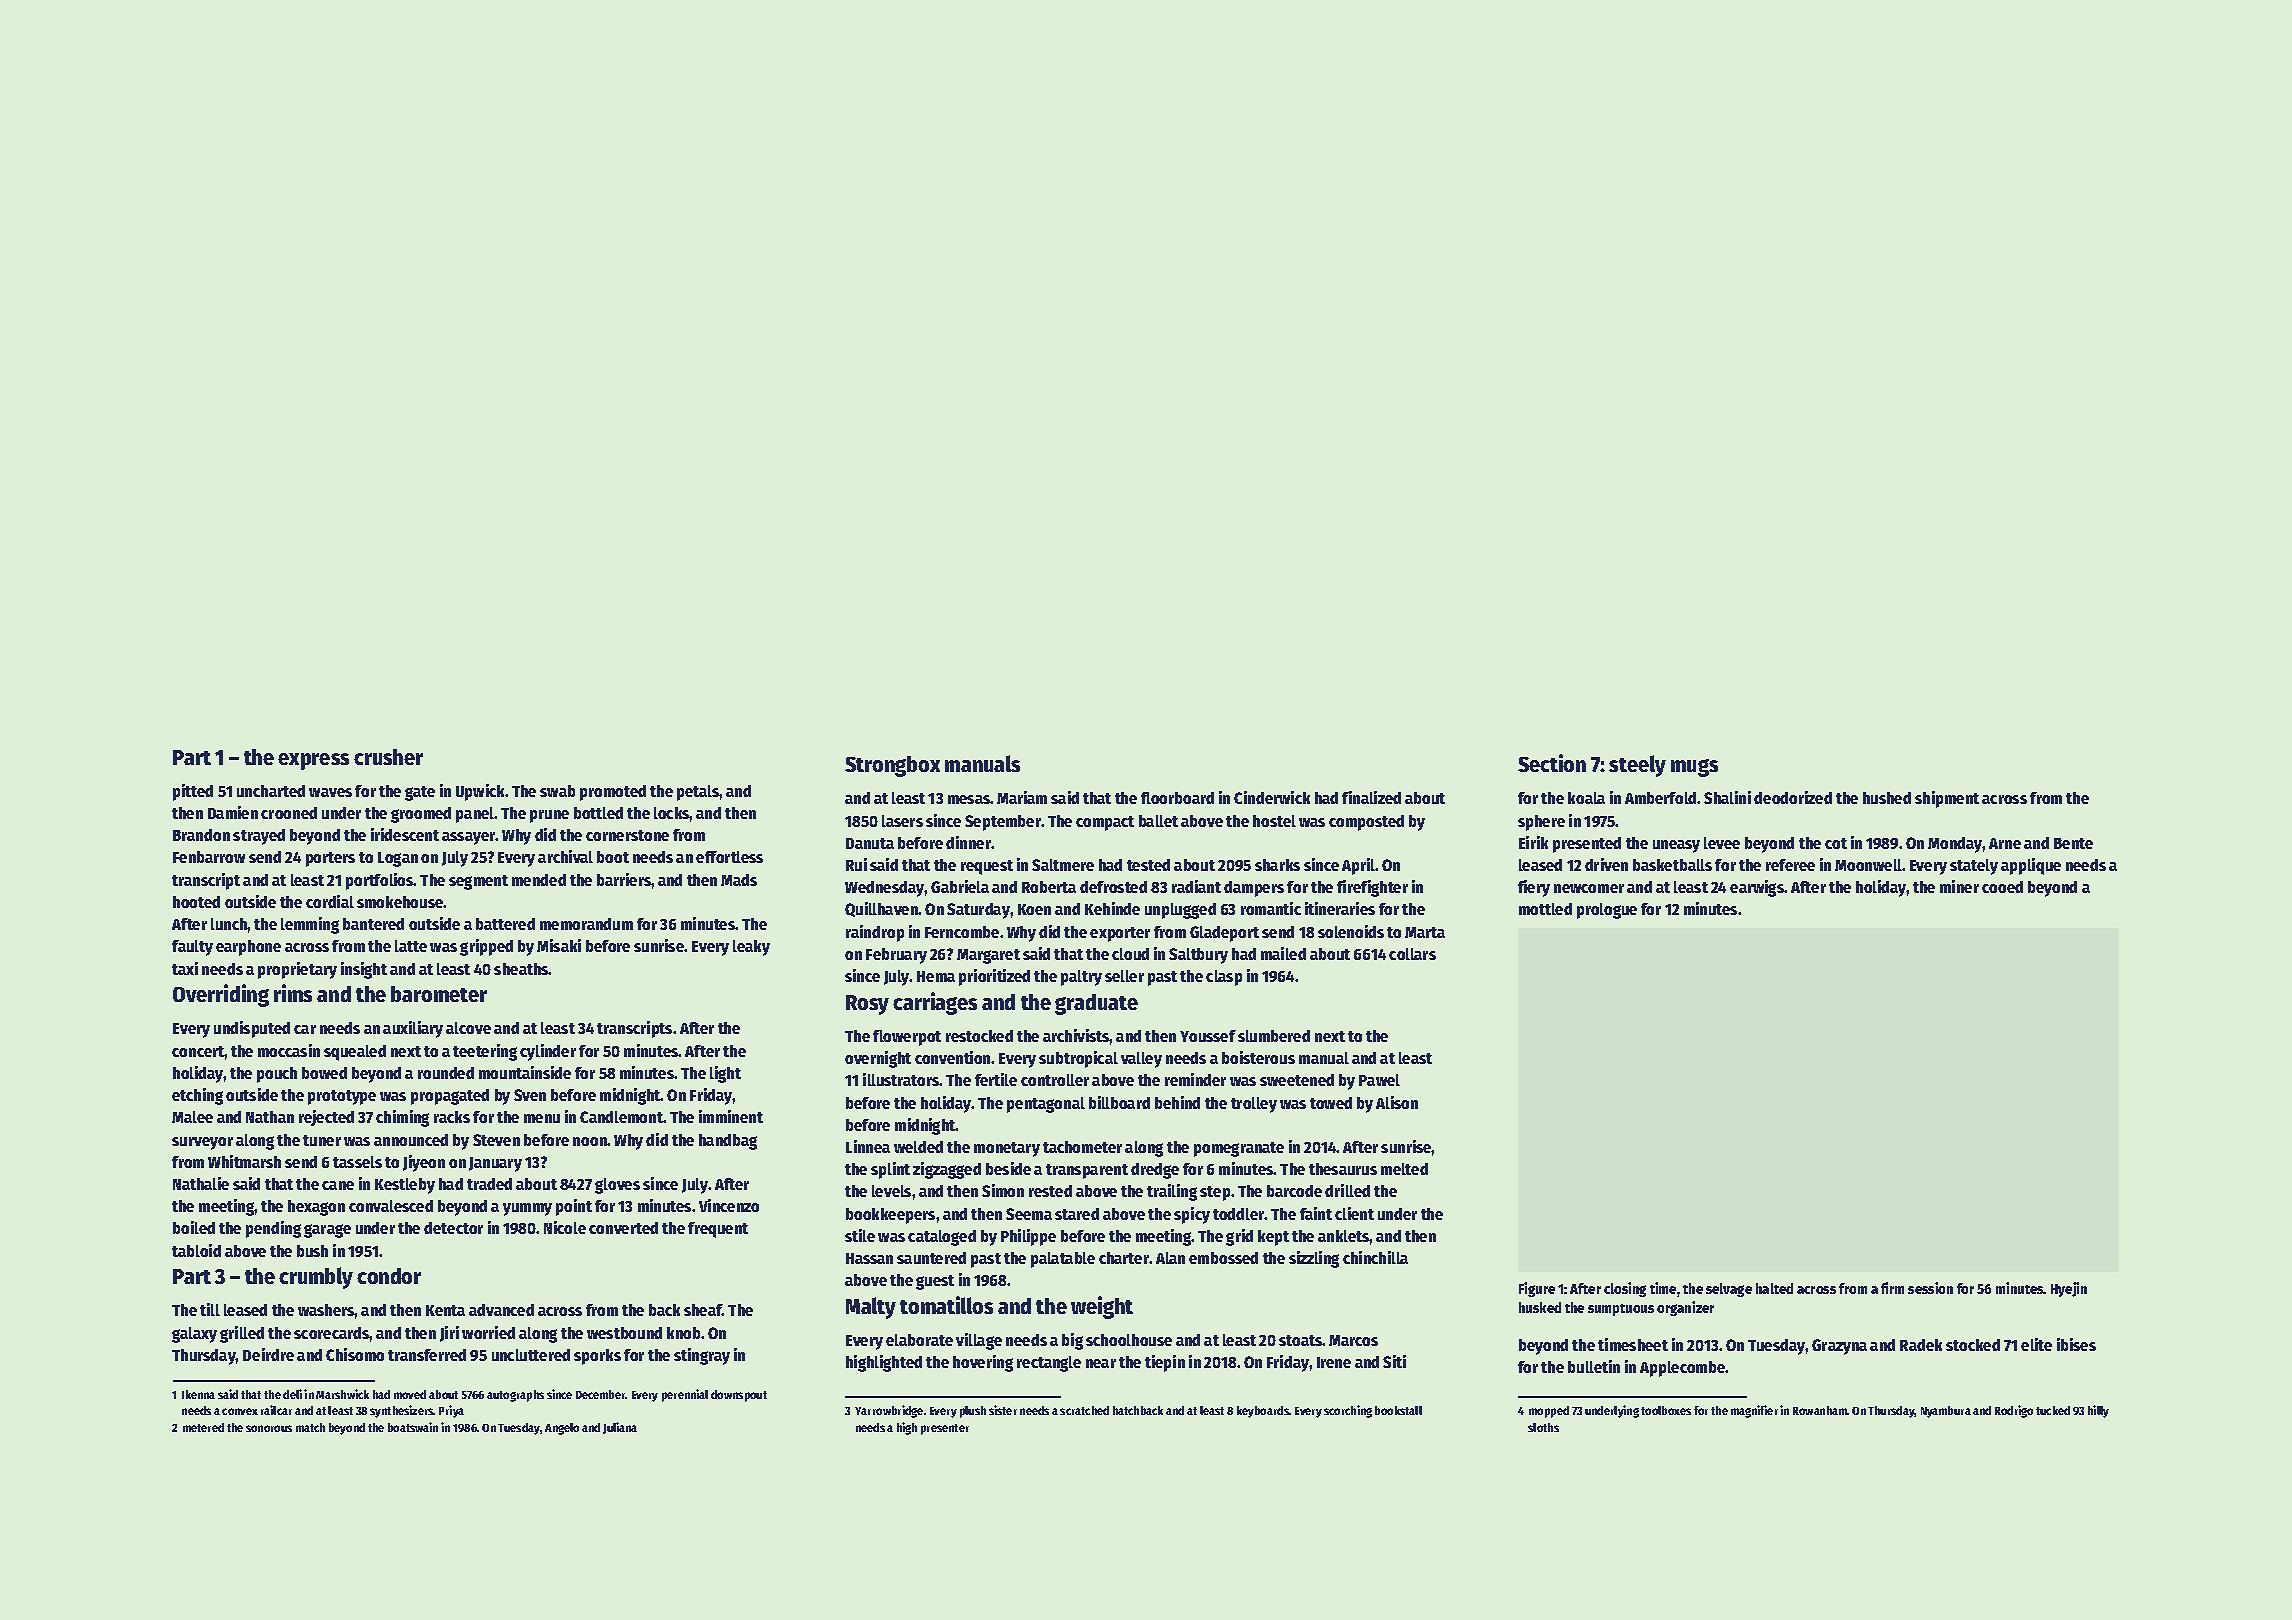  Describe the element at coordinates (269, 1428) in the image. I see `sonorous` at that location.
